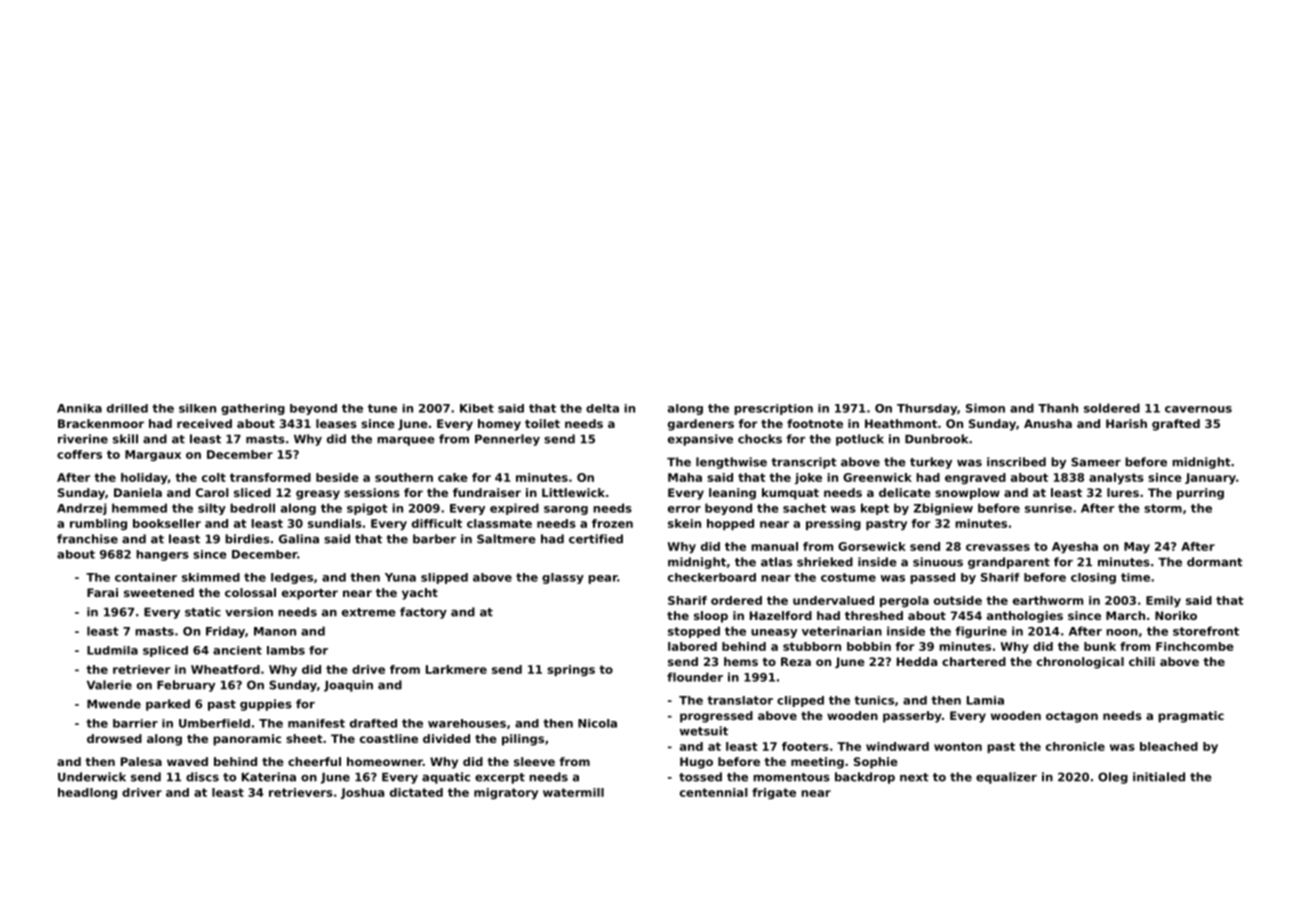 The height and width of the image is (924, 1308). Describe the element at coordinates (736, 600) in the image. I see `ordered` at that location.
